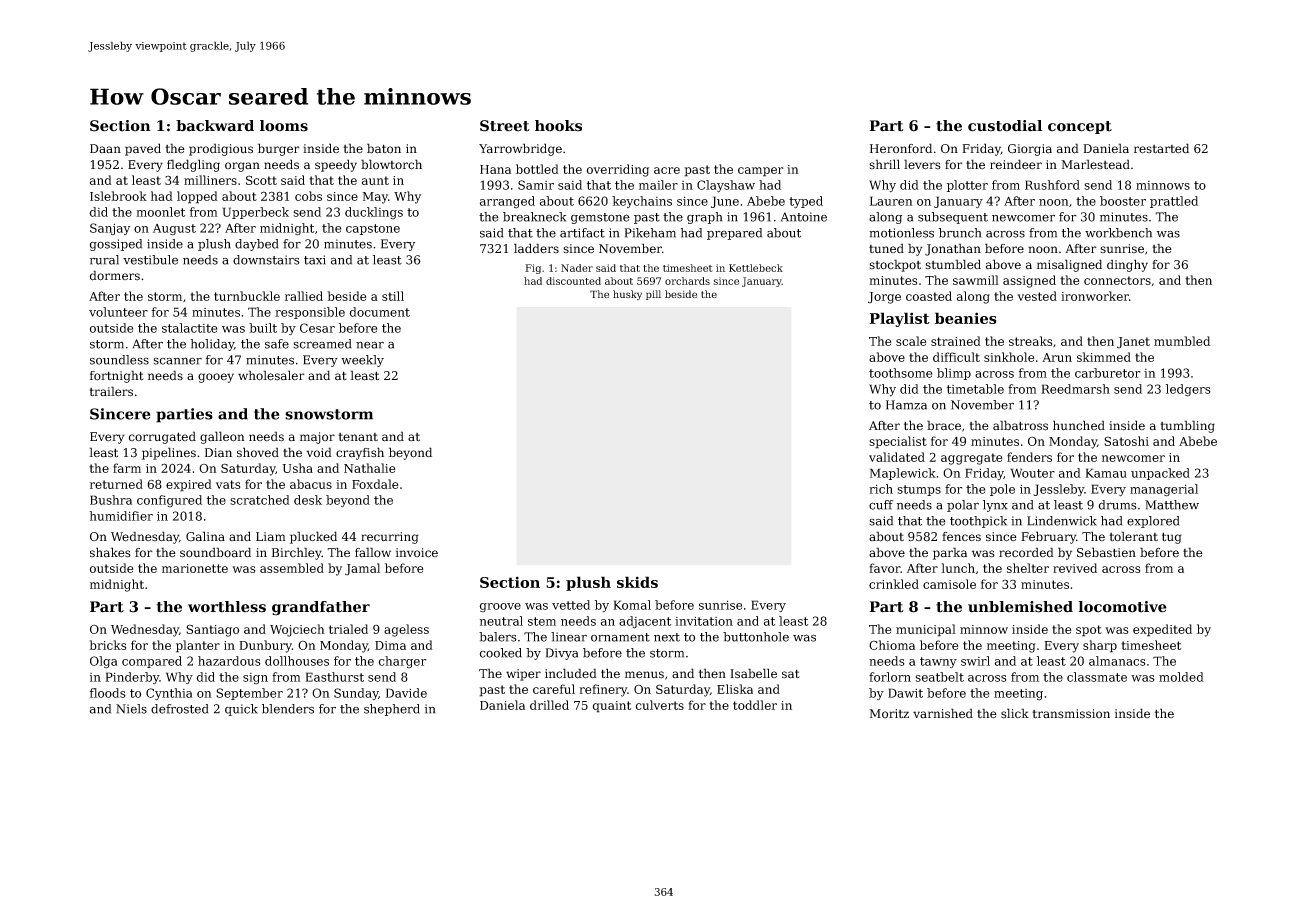  What do you see at coordinates (358, 437) in the screenshot?
I see `tenant` at bounding box center [358, 437].
